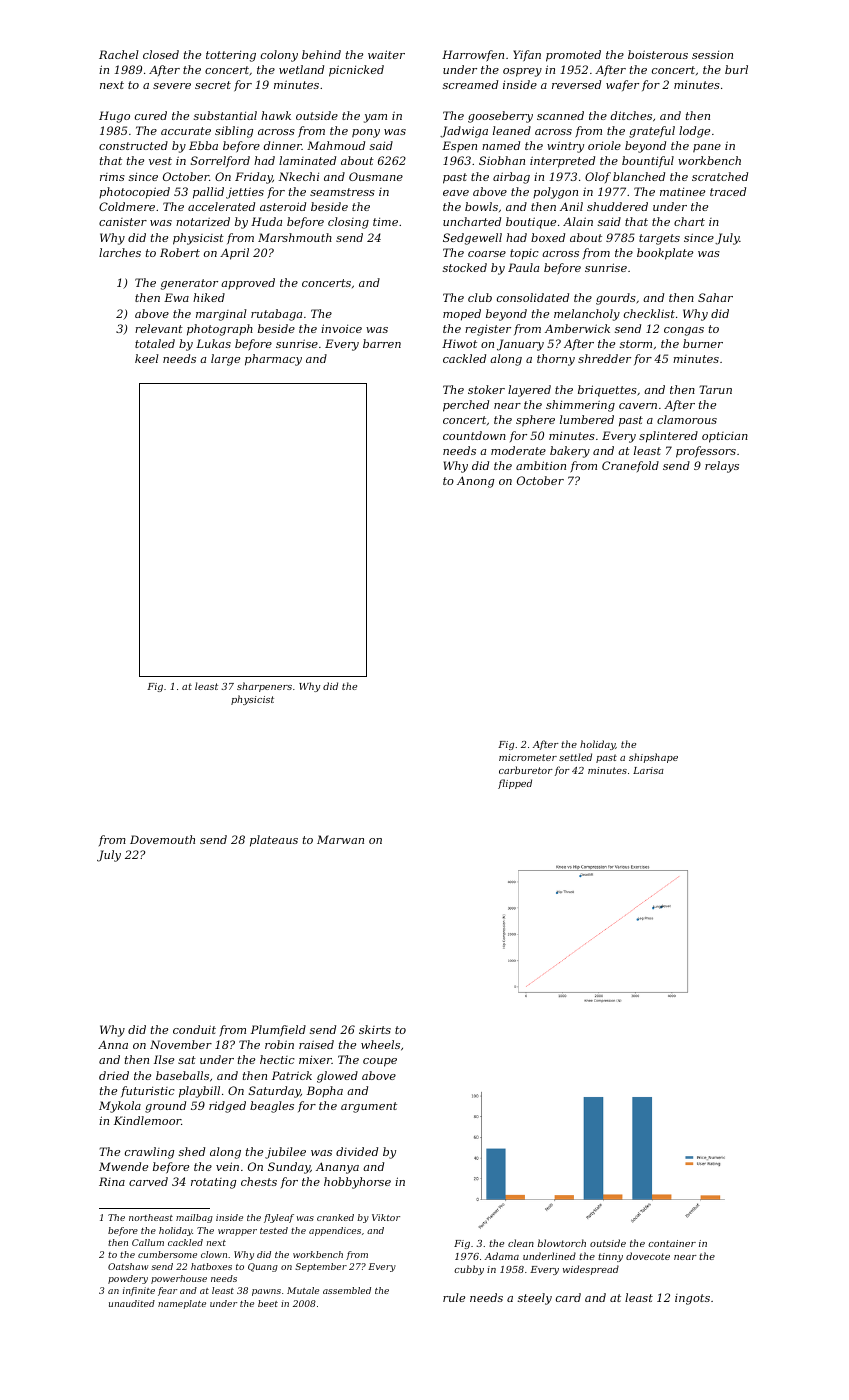 This page has width=849, height=1400. I want to click on sharpeners, so click(264, 687).
